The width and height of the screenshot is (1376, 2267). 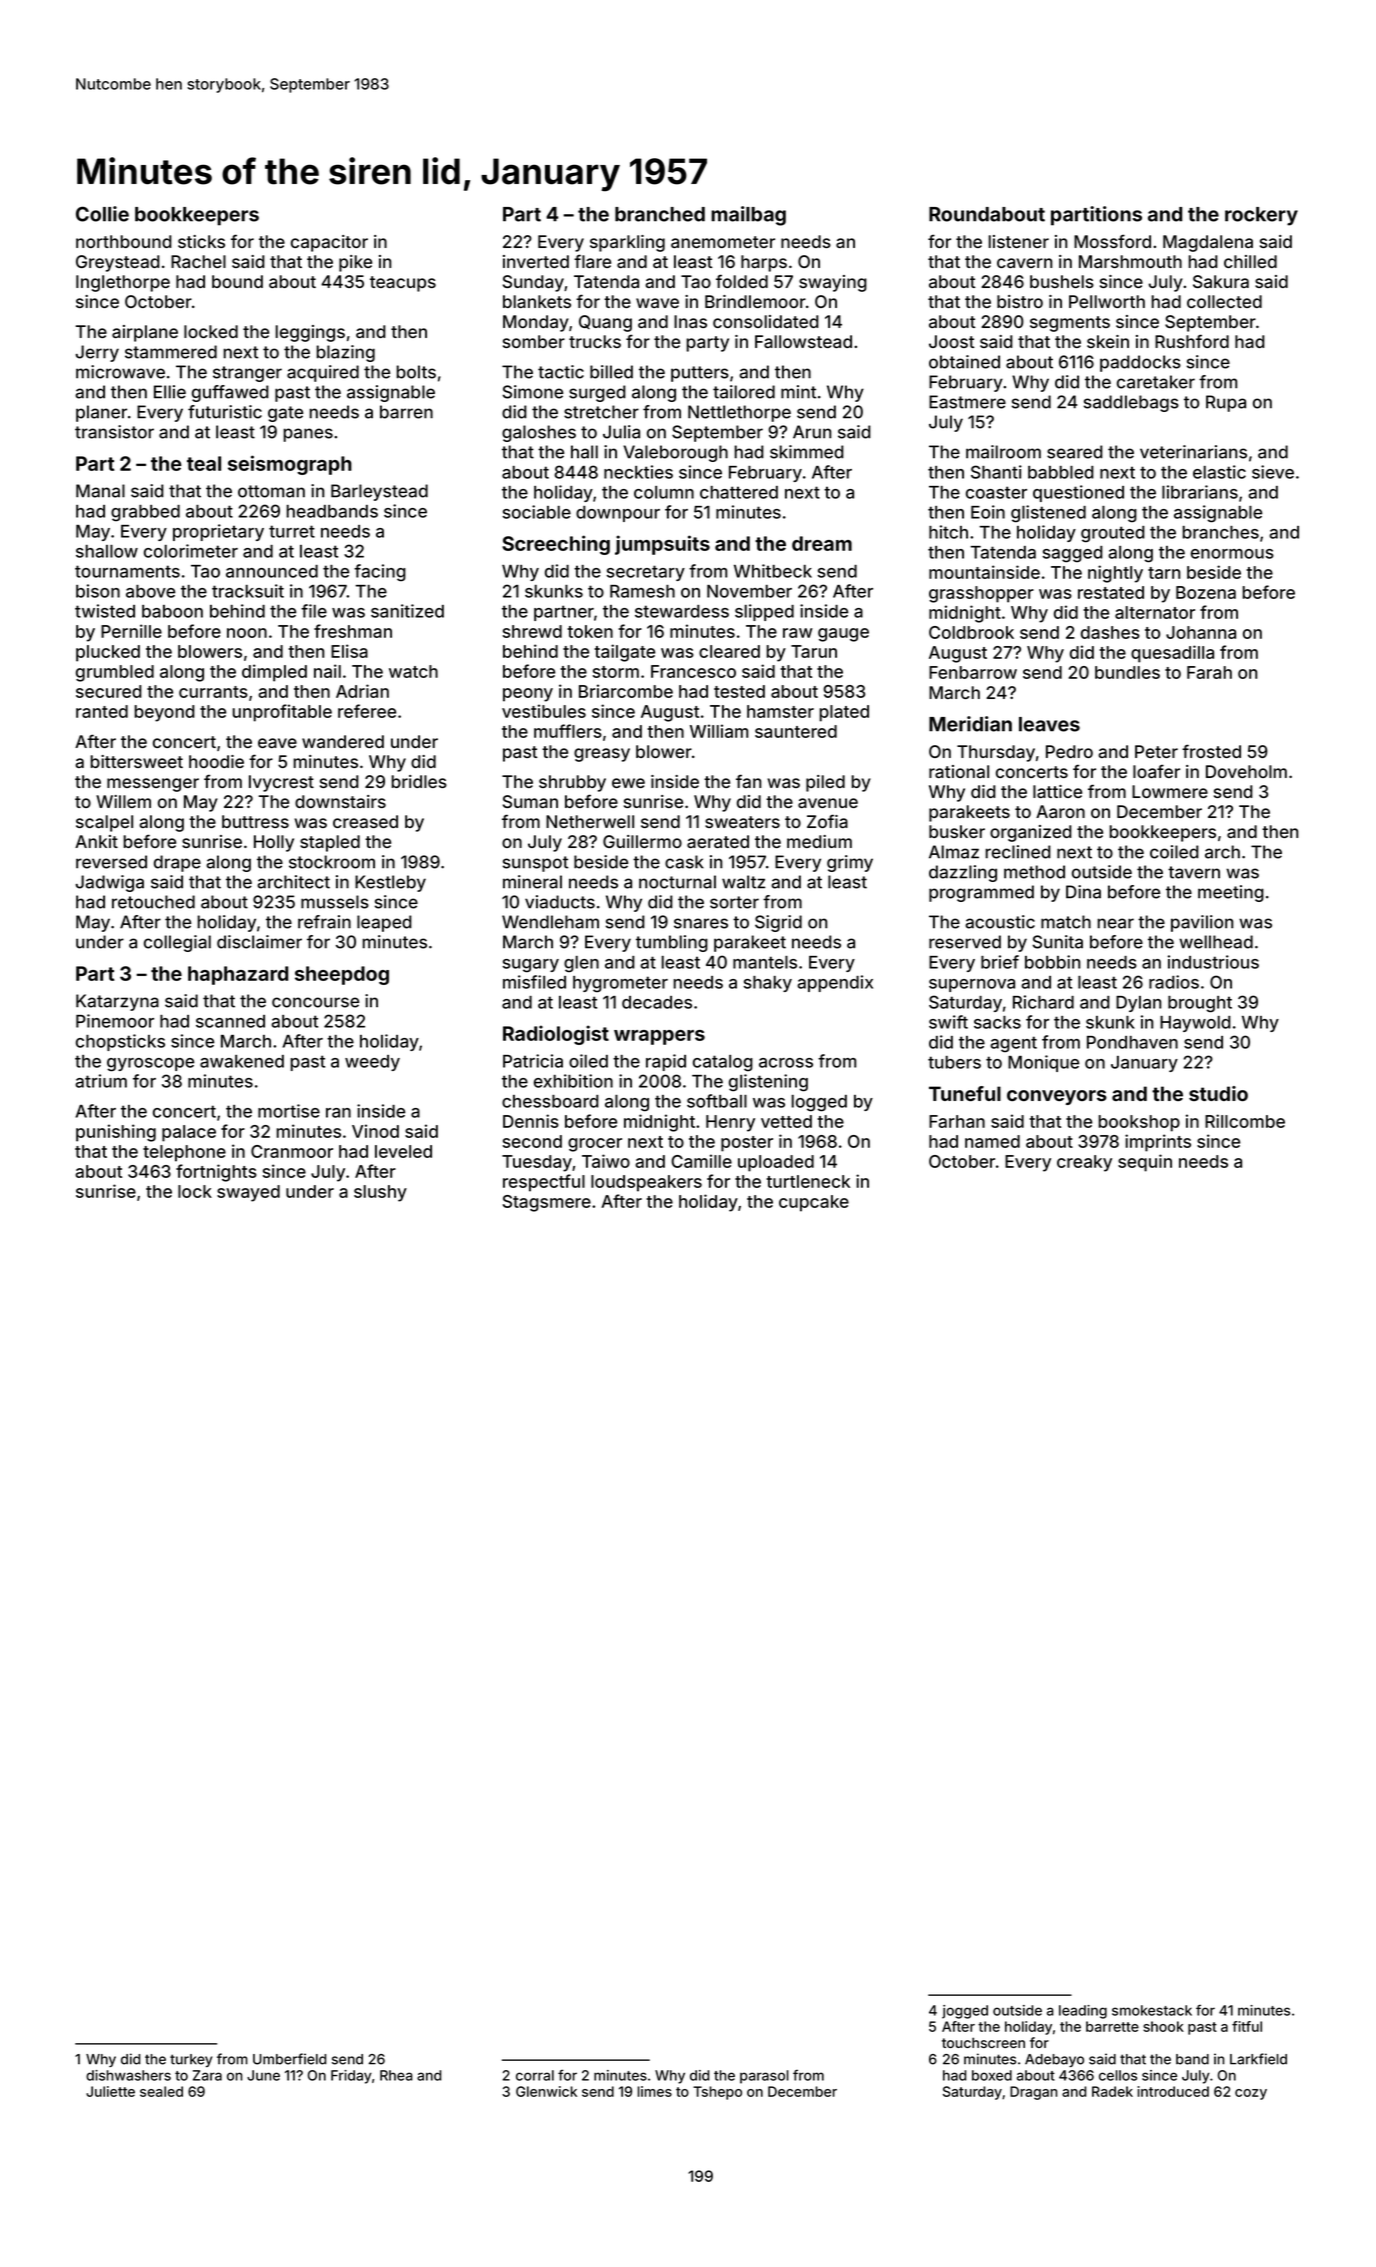 I want to click on Tshepo, so click(x=717, y=2093).
